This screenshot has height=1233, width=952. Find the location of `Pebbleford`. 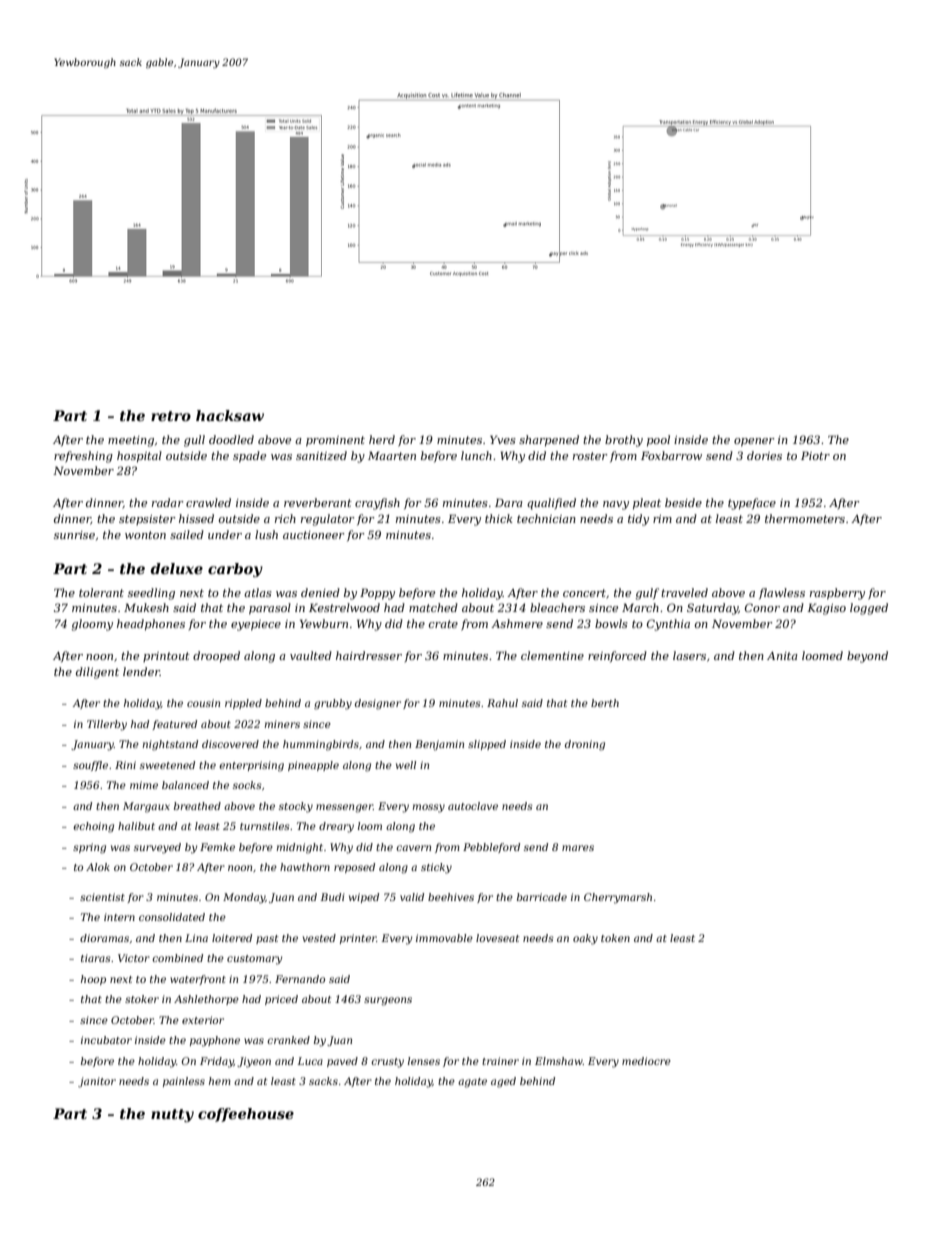

Pebbleford is located at coordinates (491, 848).
